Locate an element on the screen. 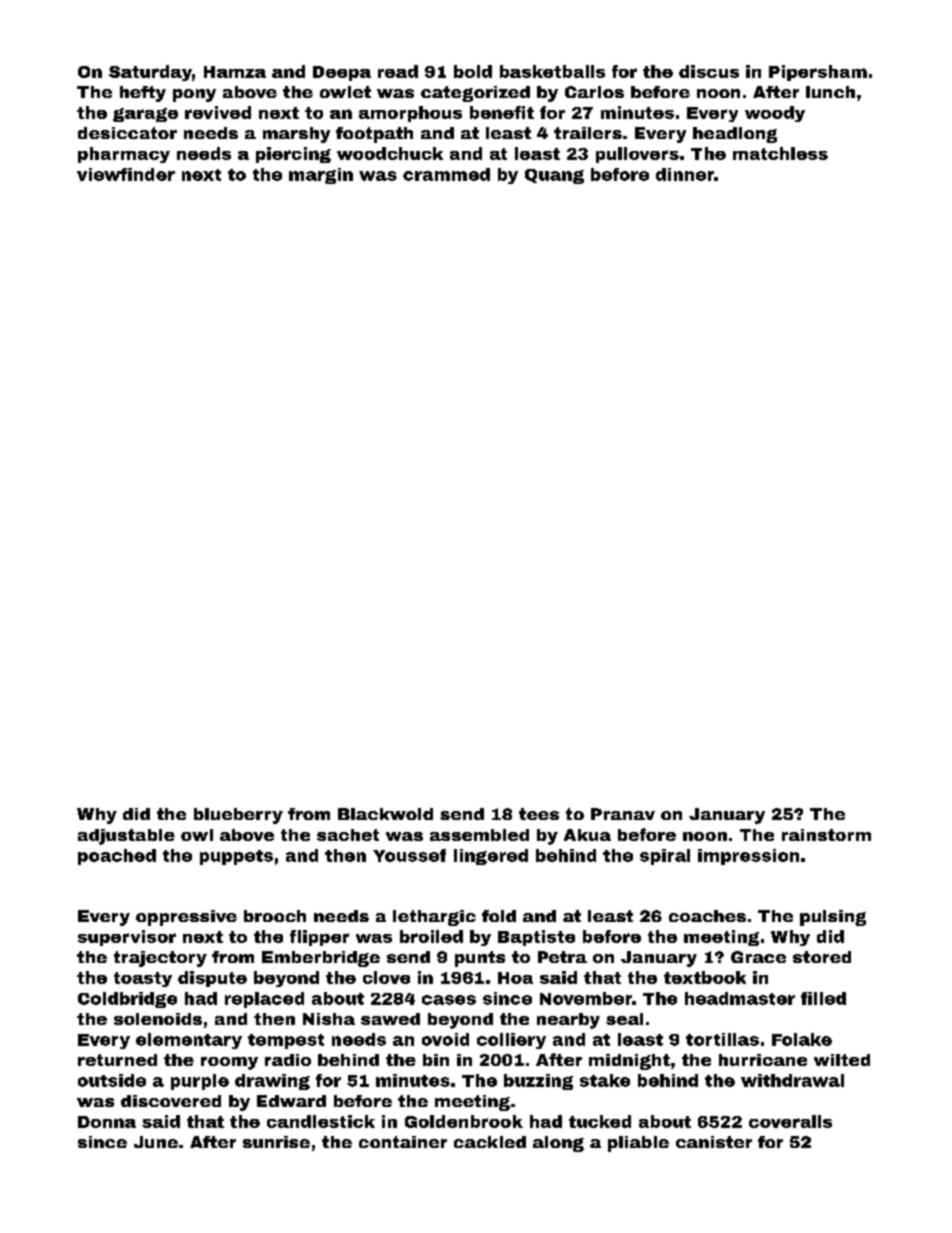 The height and width of the screenshot is (1233, 952). crammed is located at coordinates (446, 174).
